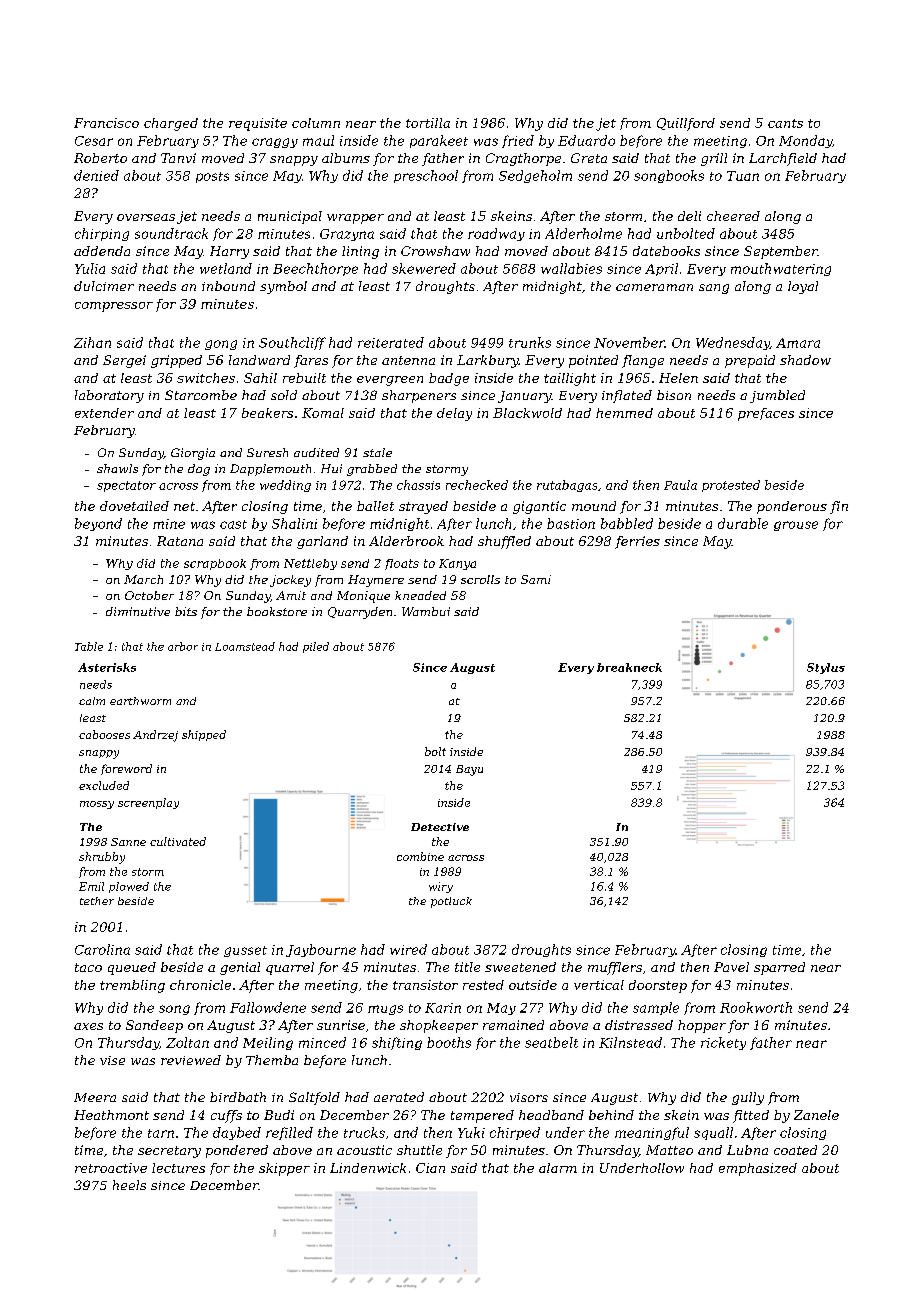  I want to click on secretary, so click(169, 1152).
